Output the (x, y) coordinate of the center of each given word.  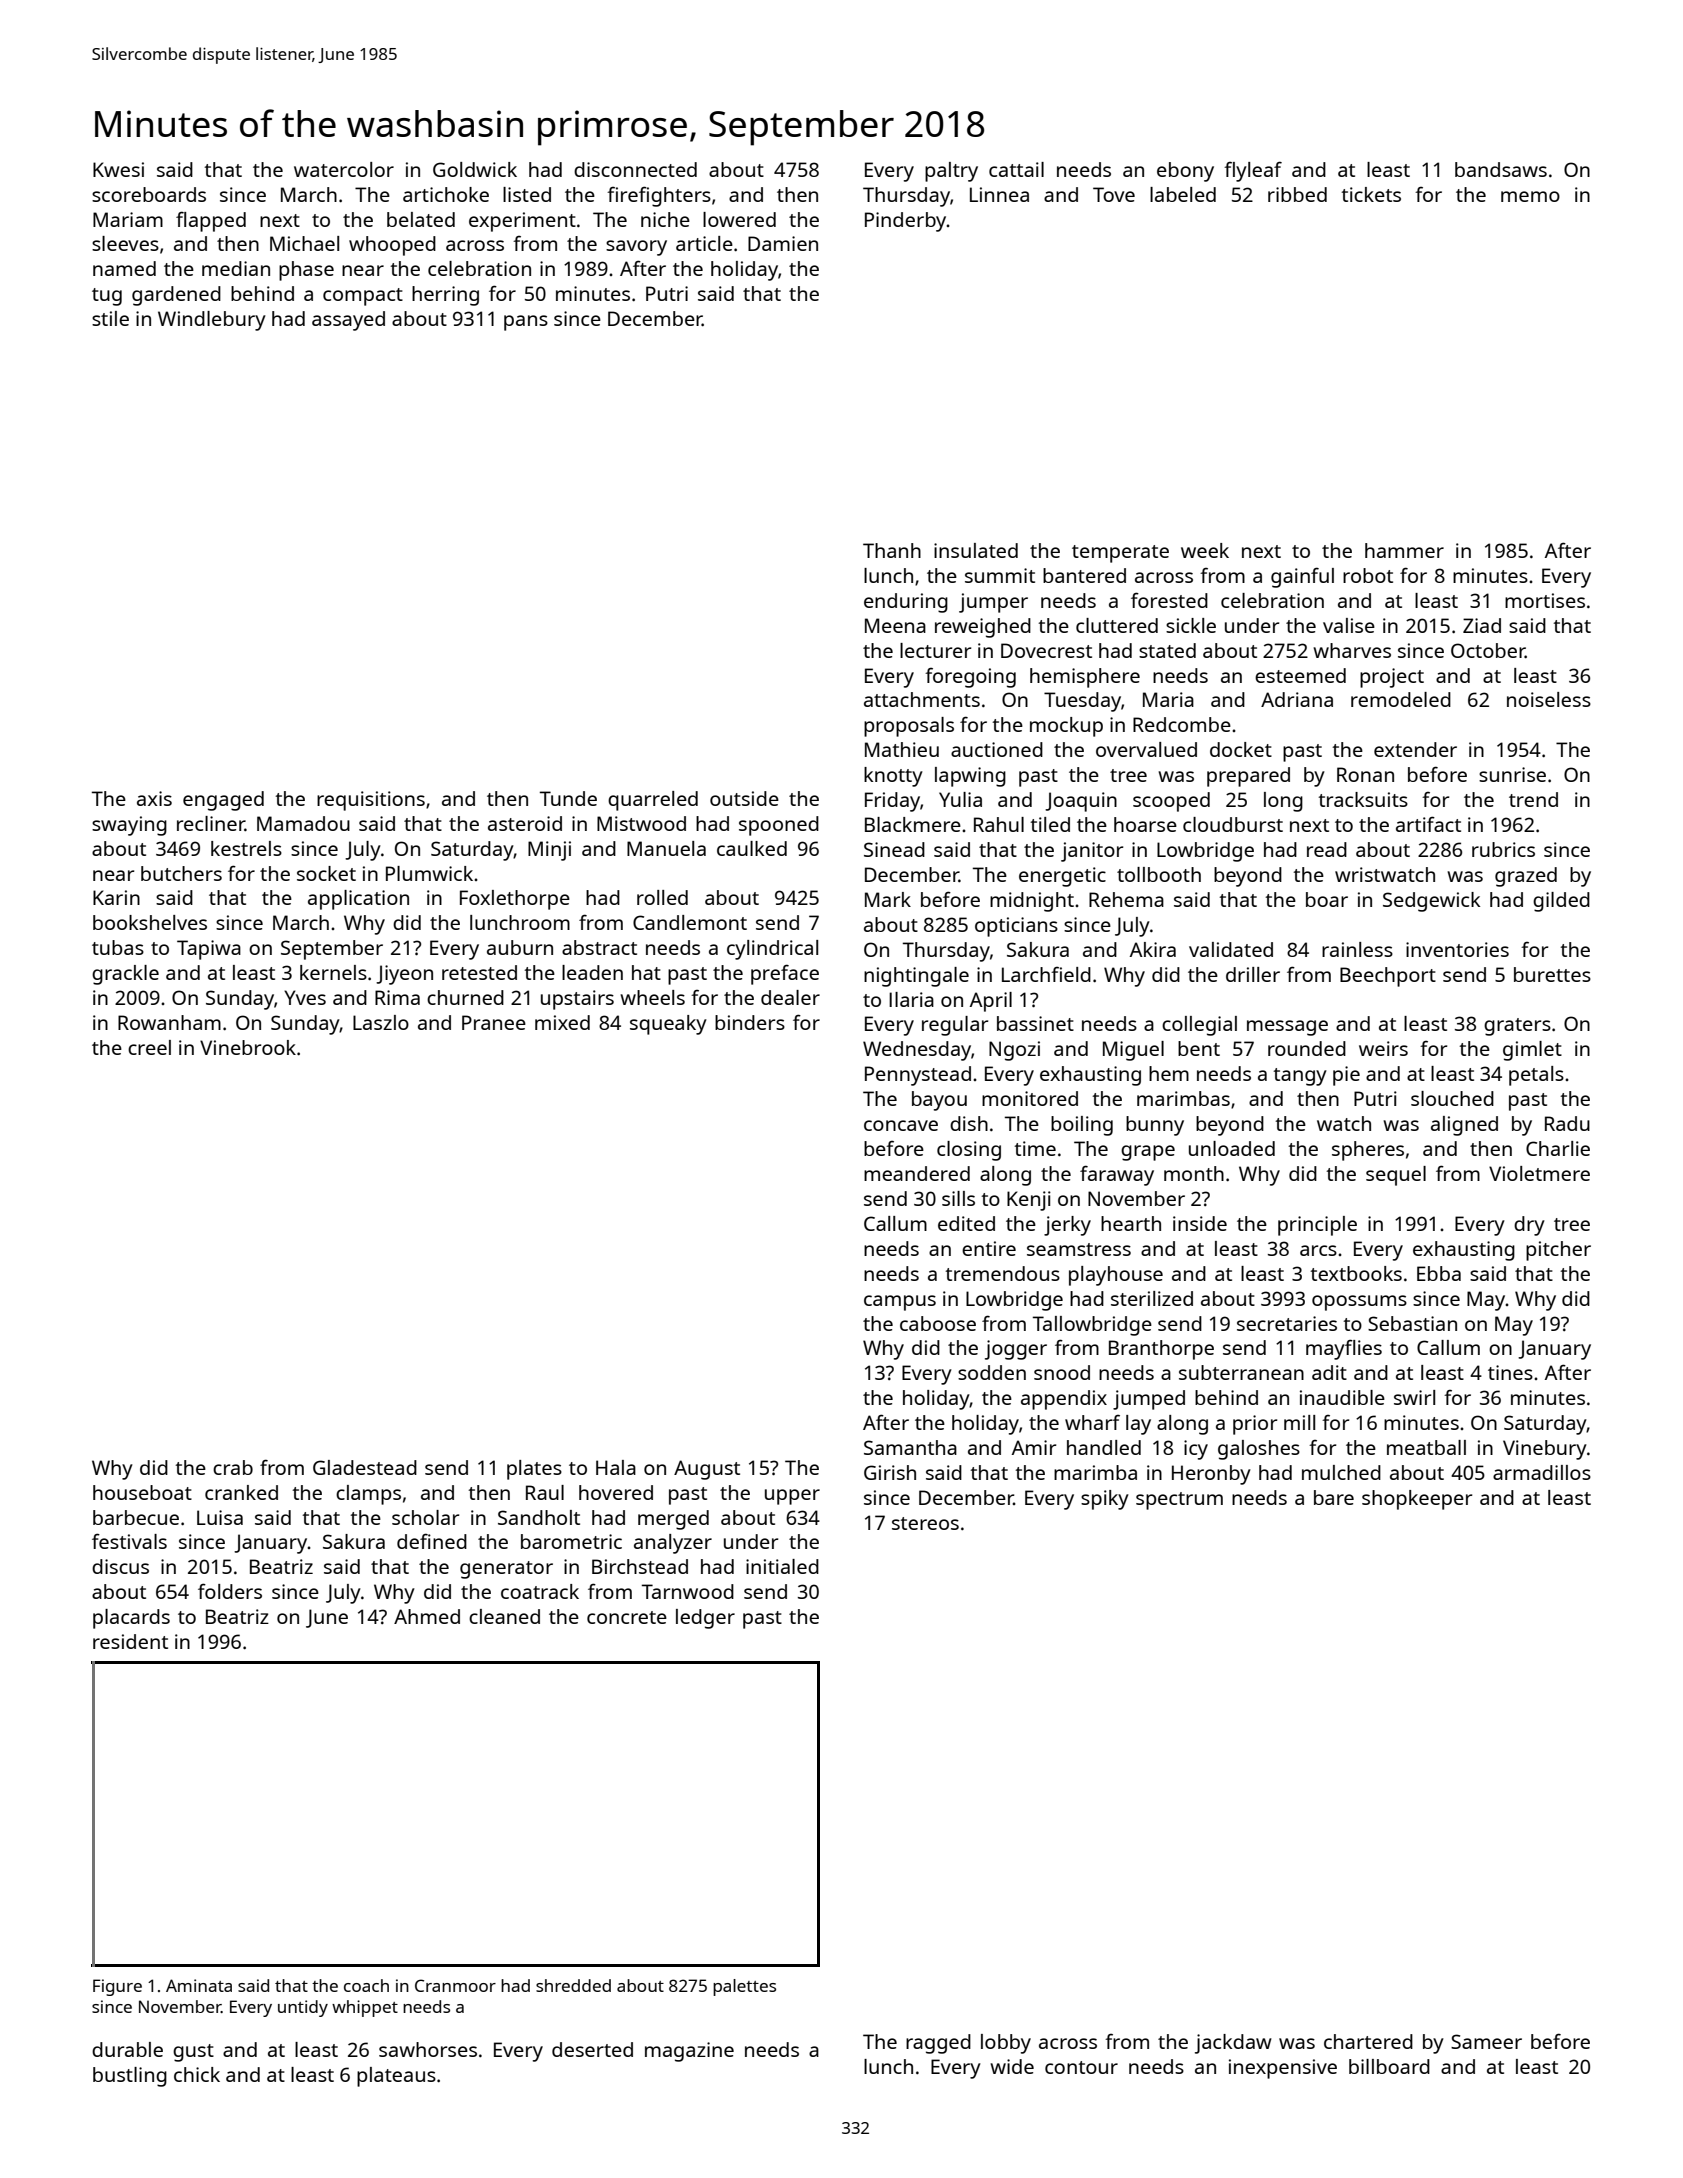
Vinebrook (248, 1047)
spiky (1105, 1500)
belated (421, 219)
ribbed (1297, 194)
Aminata (199, 1985)
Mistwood (641, 823)
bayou (939, 1101)
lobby (1006, 2044)
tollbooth (1159, 874)
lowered (739, 219)
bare (1334, 1497)
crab (233, 1467)
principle (1317, 1226)
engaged (223, 801)
